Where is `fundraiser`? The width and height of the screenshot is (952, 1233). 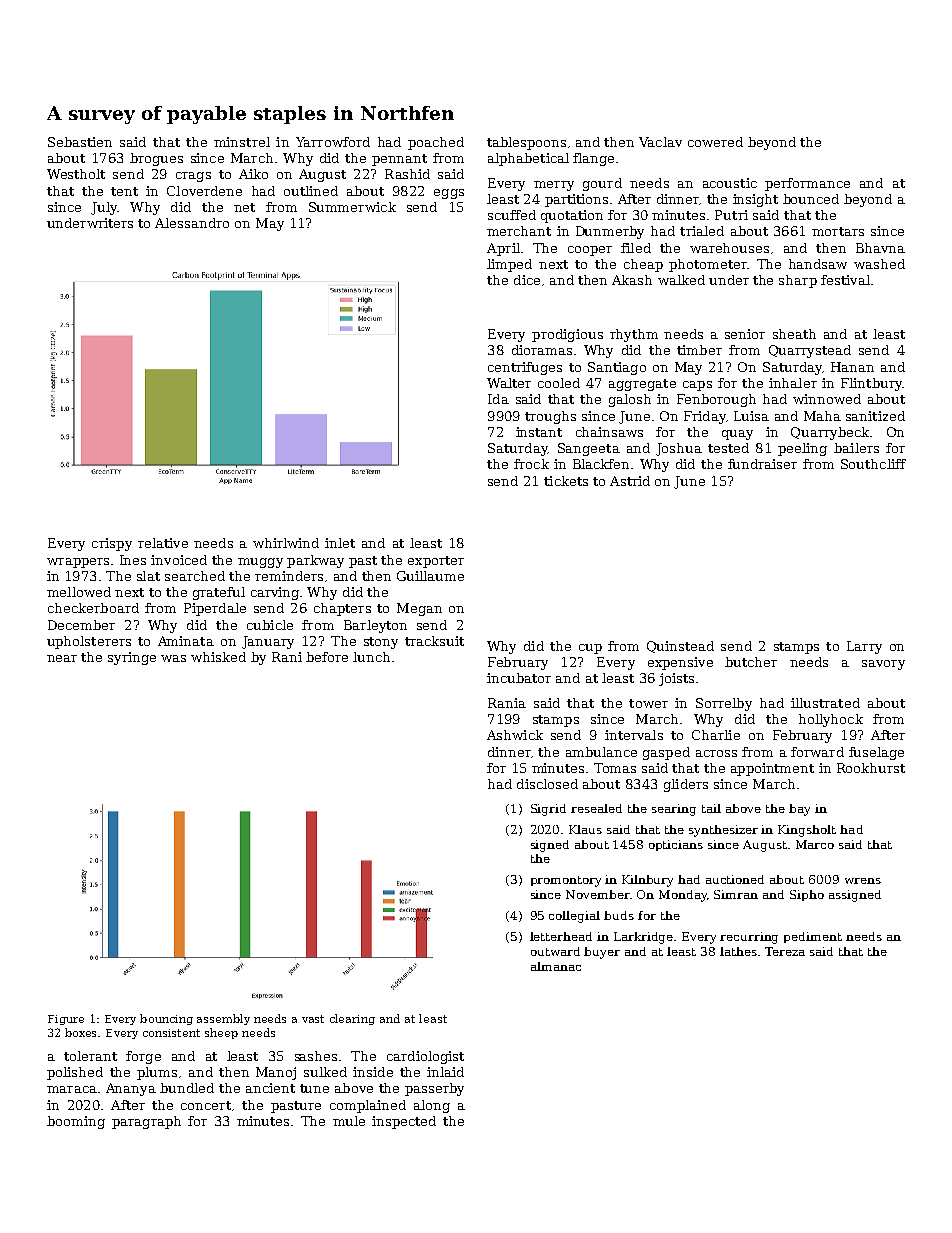
fundraiser is located at coordinates (762, 464).
